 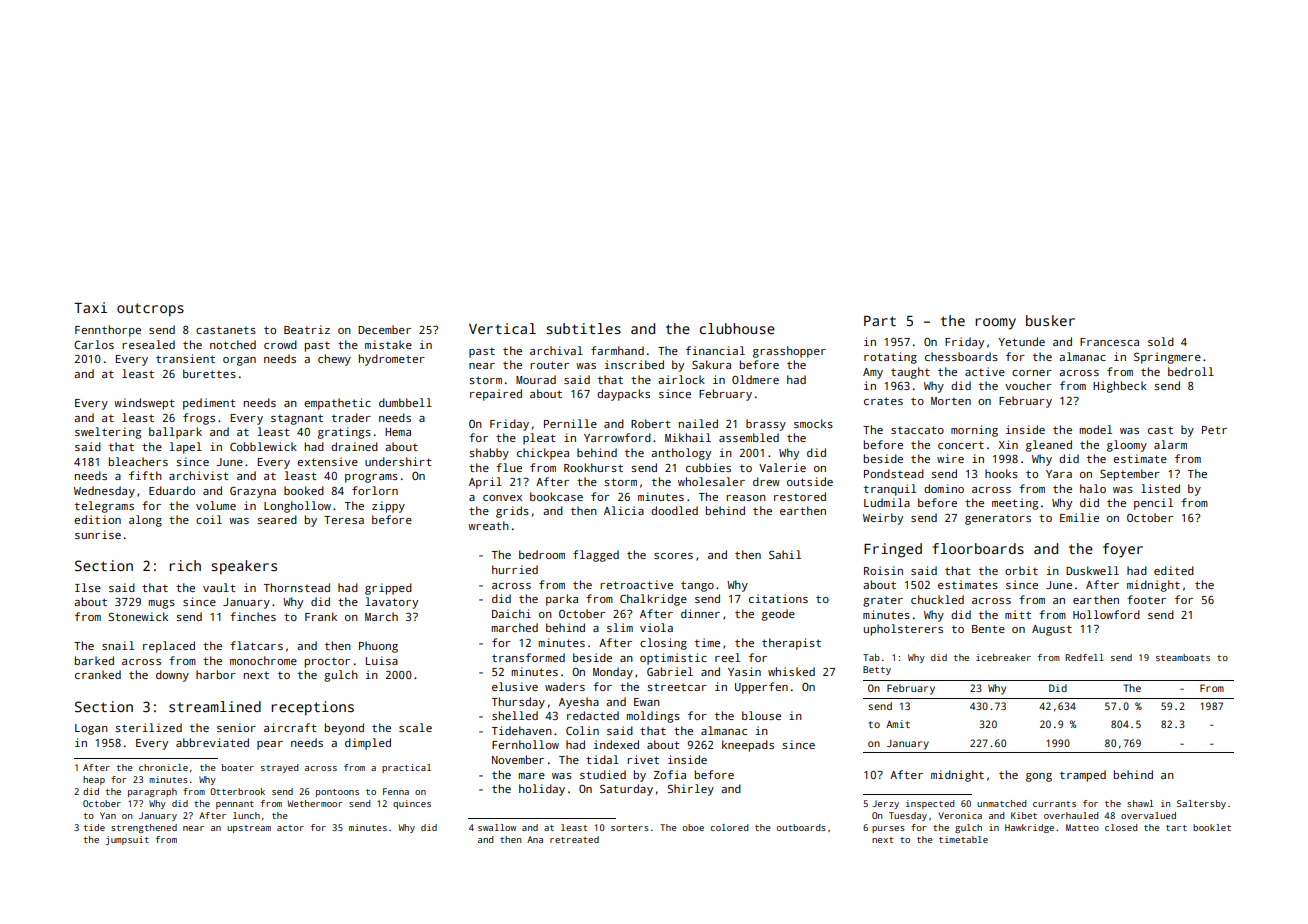 What do you see at coordinates (1050, 320) in the screenshot?
I see `busker` at bounding box center [1050, 320].
